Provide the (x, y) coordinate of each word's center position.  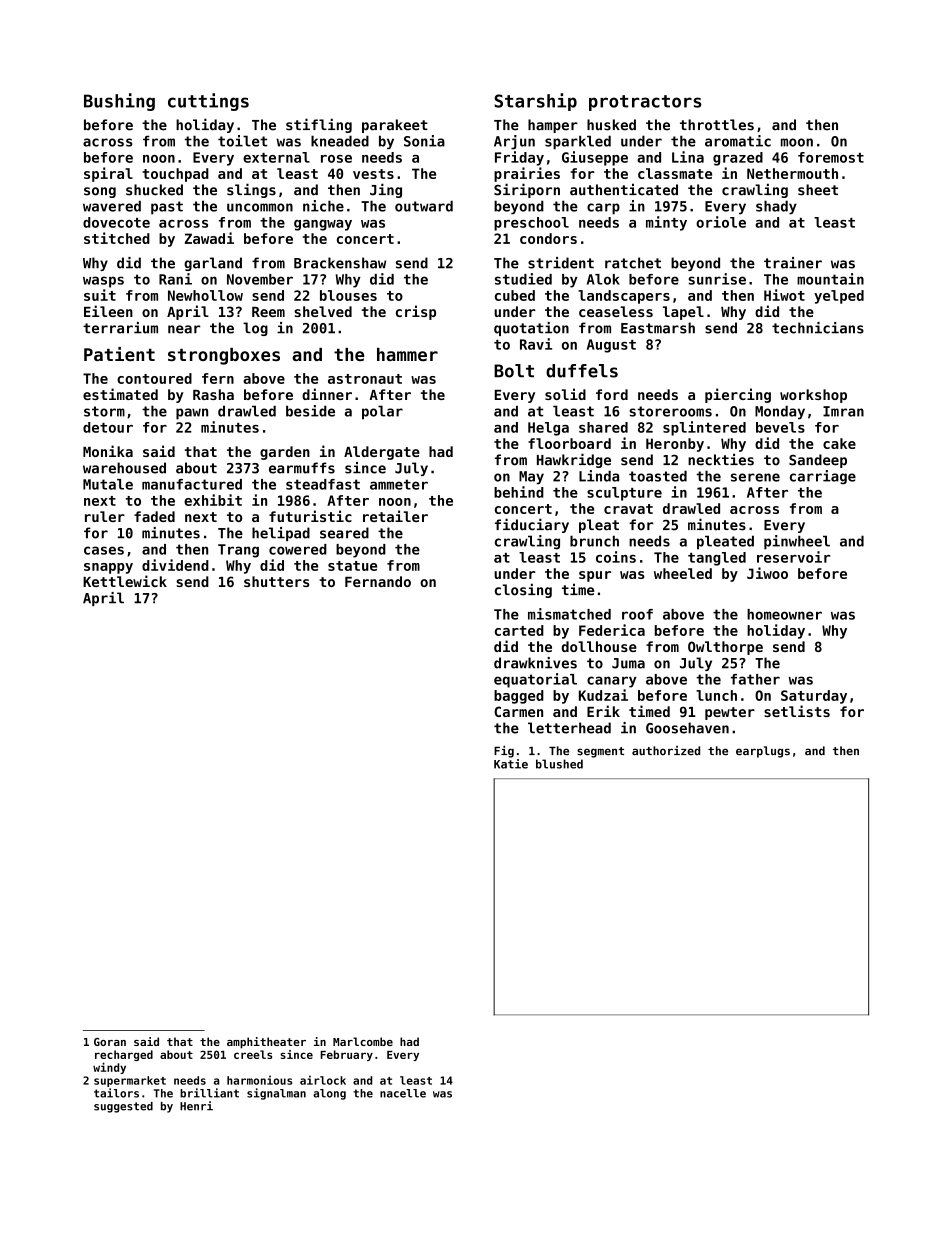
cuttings (208, 102)
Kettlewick (125, 581)
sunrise (717, 279)
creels (253, 1054)
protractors (645, 103)
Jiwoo (767, 573)
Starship (535, 102)
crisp (416, 312)
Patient (119, 354)
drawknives (535, 663)
